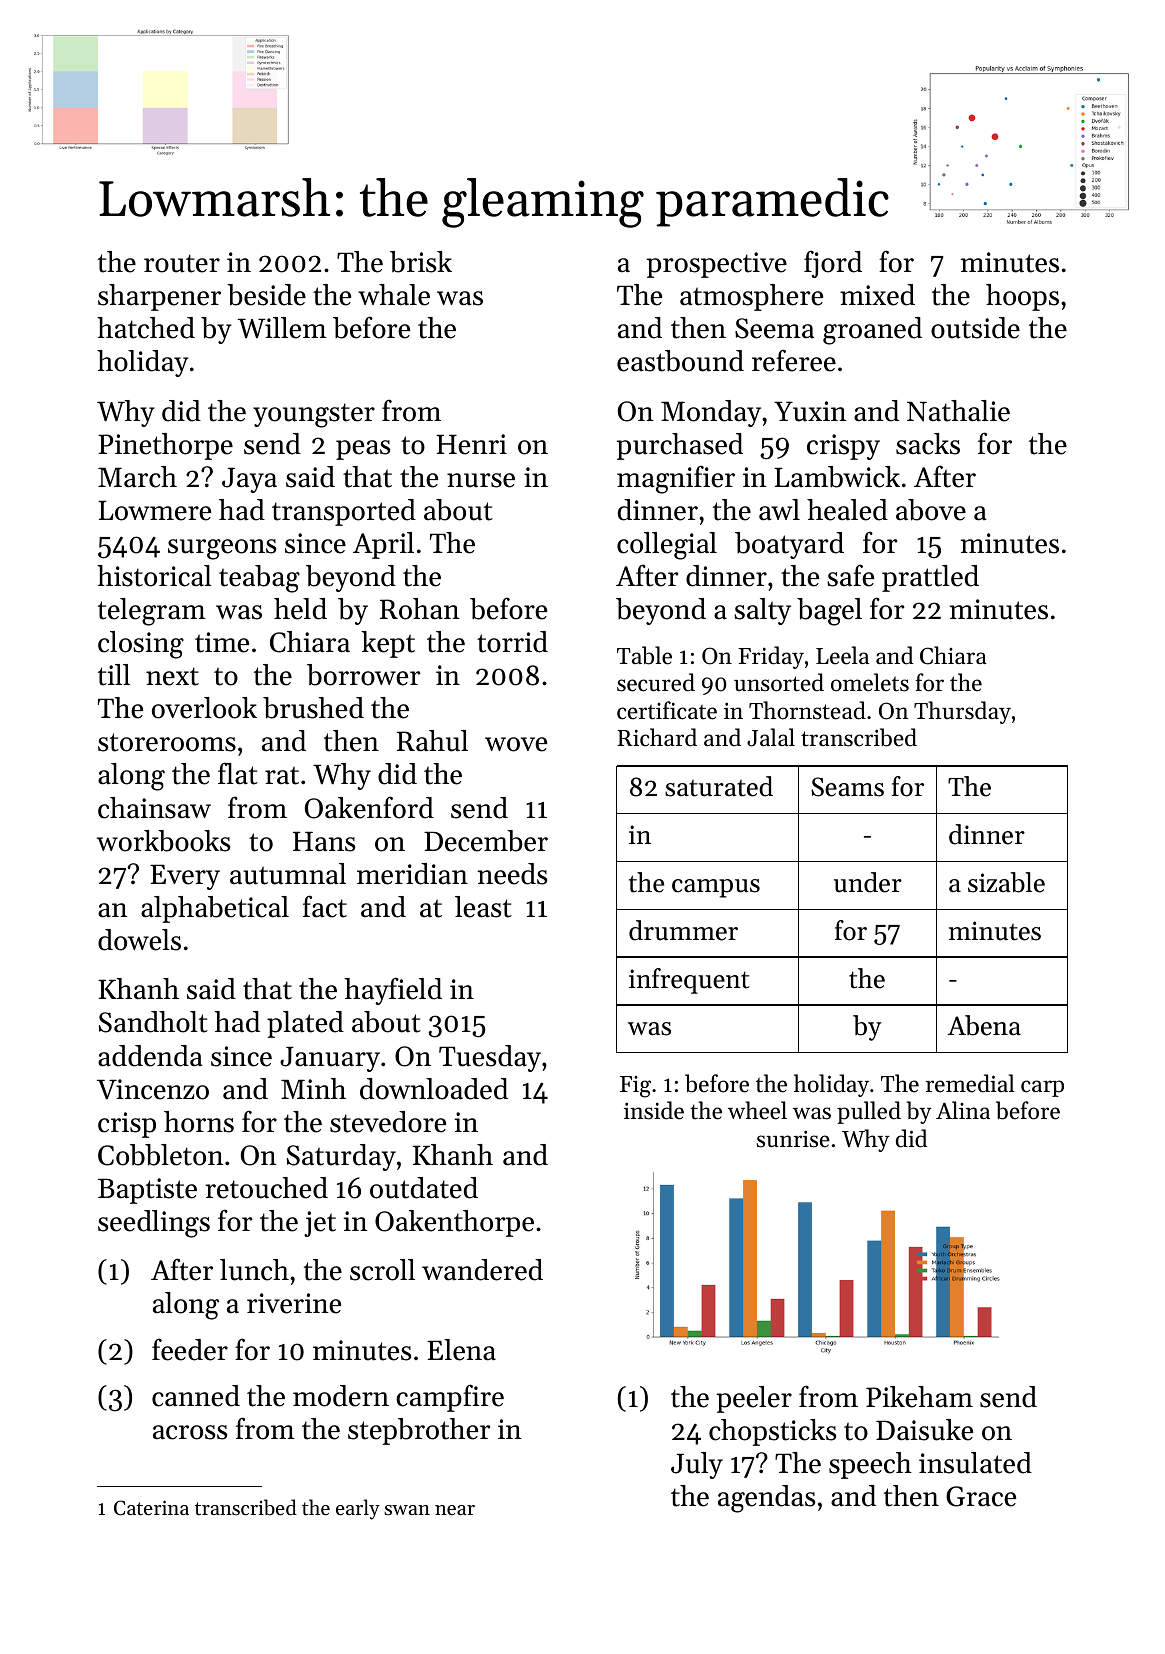 This image has height=1654, width=1165. I want to click on sizable, so click(1006, 882).
